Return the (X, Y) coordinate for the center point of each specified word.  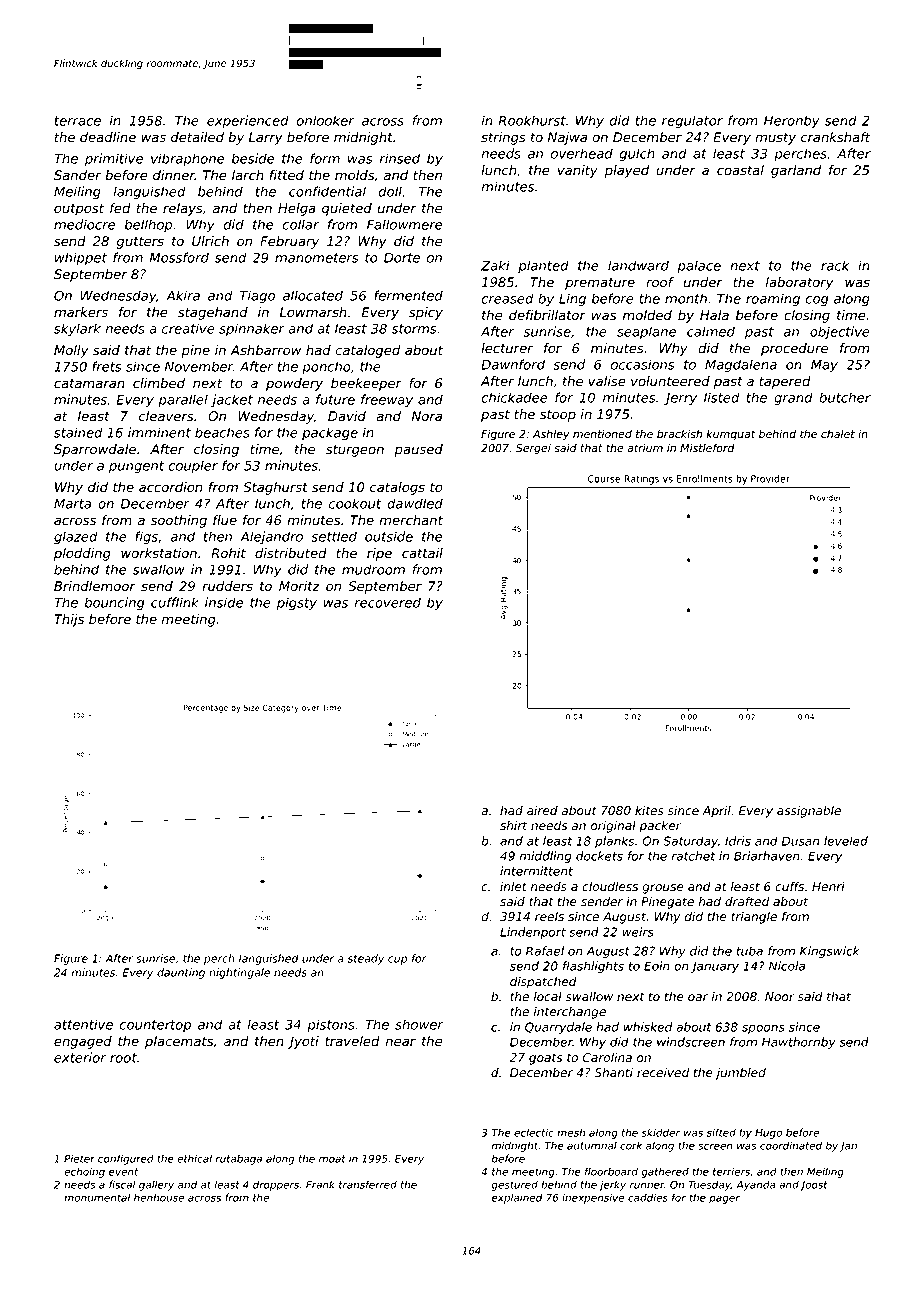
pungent (136, 467)
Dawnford (513, 364)
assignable (809, 812)
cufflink (175, 602)
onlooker (326, 120)
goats (545, 1059)
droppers (276, 1185)
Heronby (792, 122)
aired (542, 810)
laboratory (799, 283)
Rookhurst (532, 120)
